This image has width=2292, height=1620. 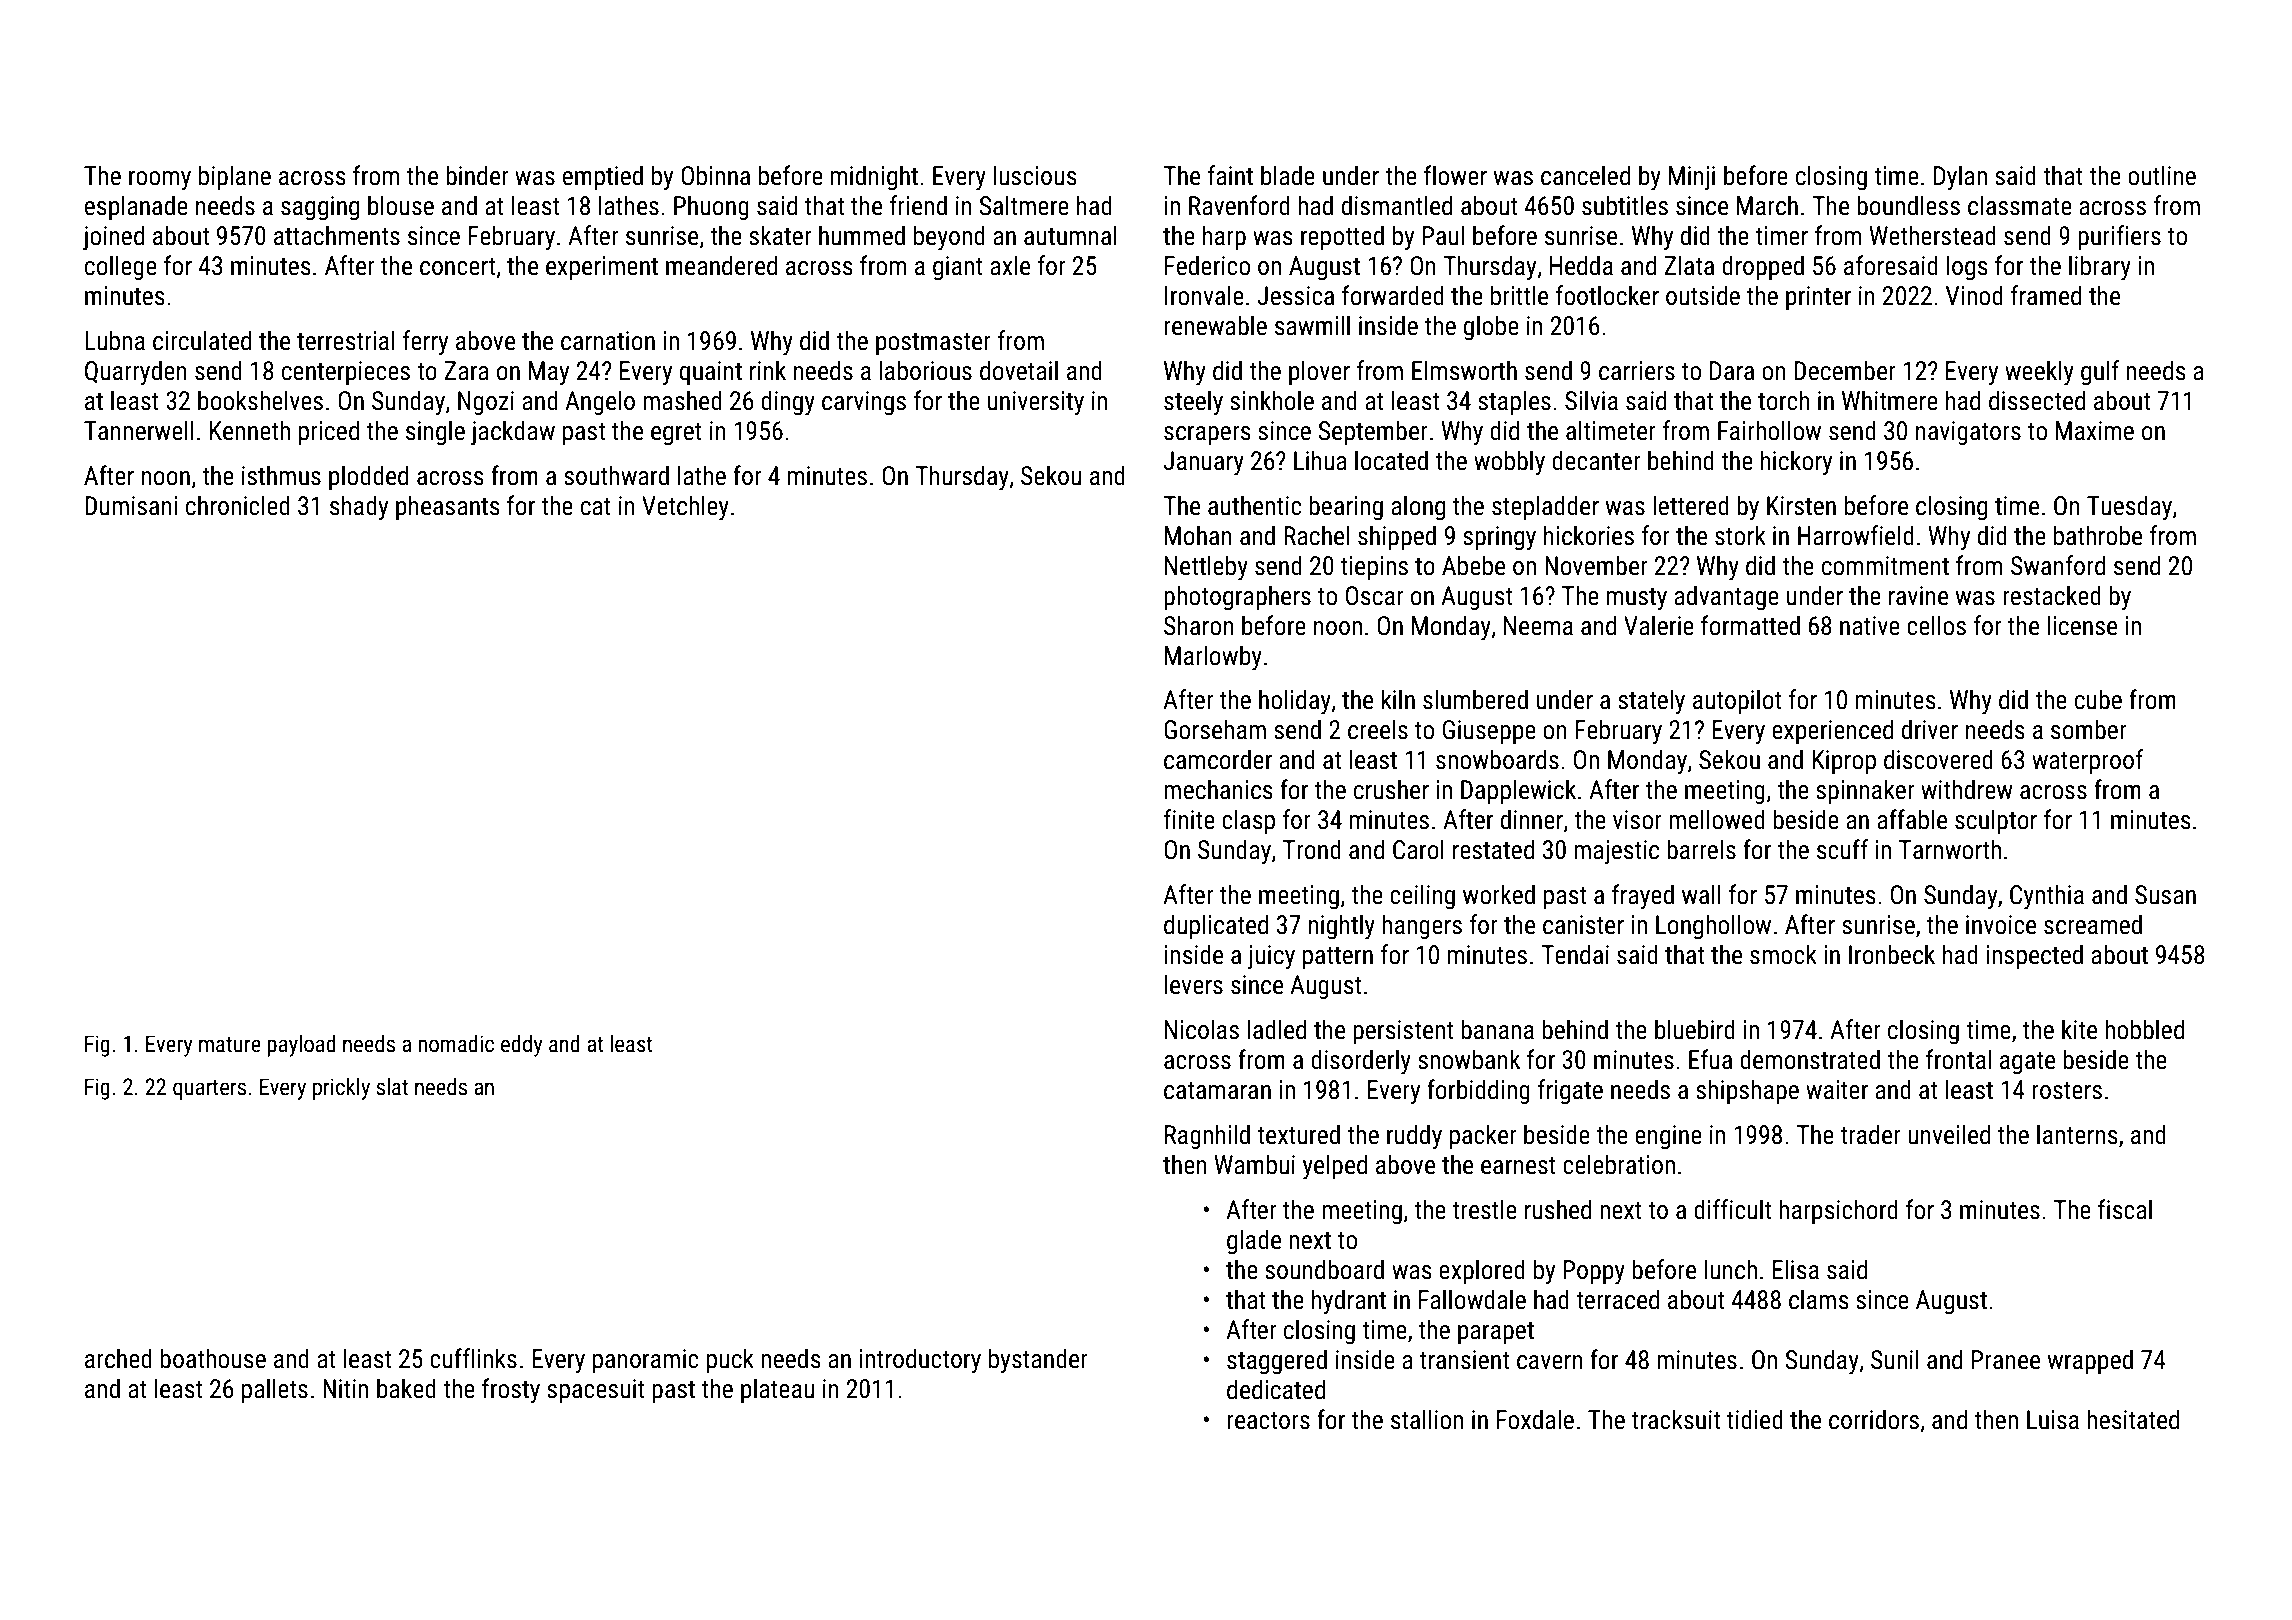 I want to click on Dylan, so click(x=1960, y=177).
